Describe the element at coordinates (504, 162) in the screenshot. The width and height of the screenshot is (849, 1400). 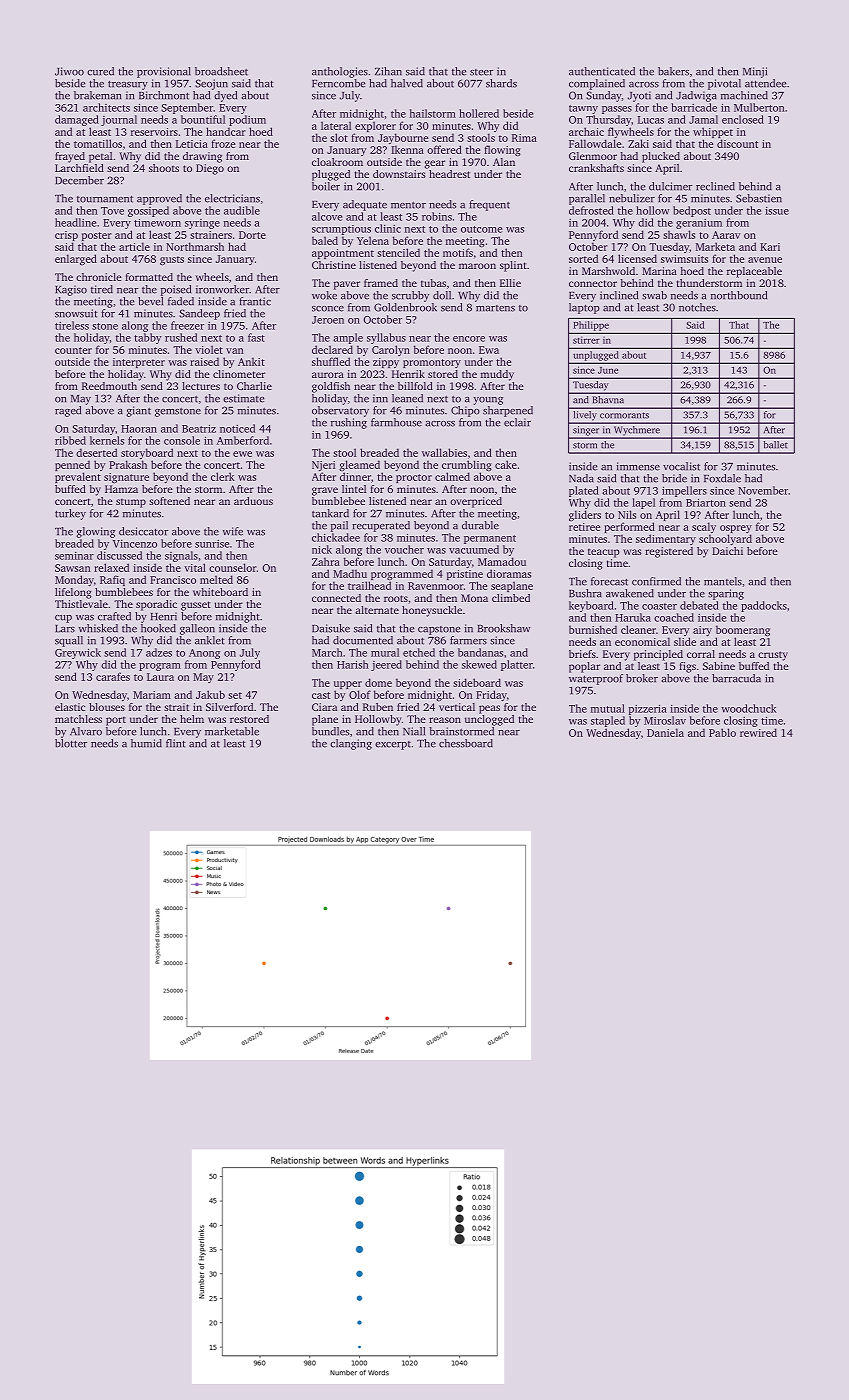
I see `Alan` at that location.
